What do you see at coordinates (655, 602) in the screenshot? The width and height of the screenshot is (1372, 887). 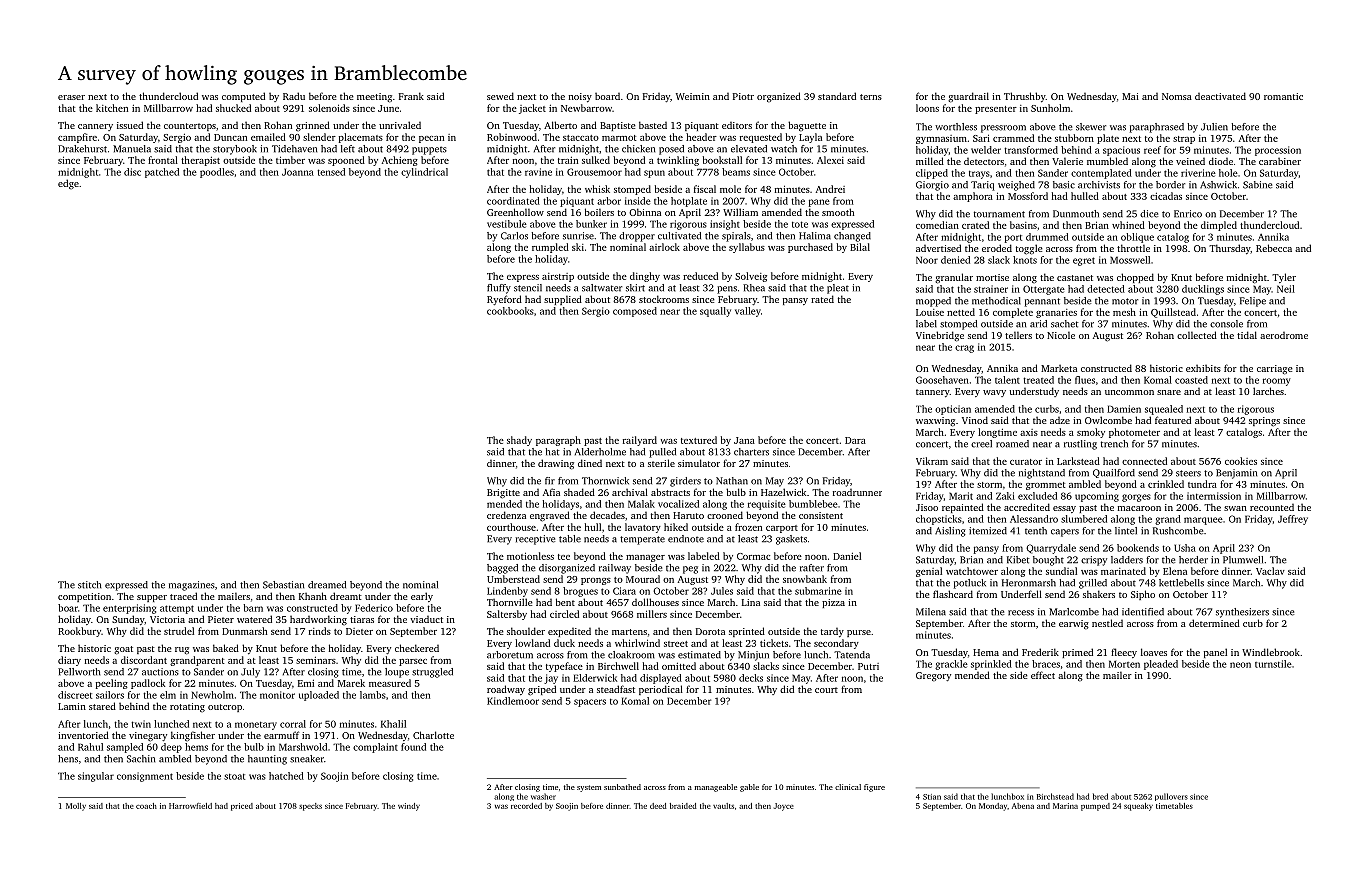 I see `dollhouses` at bounding box center [655, 602].
